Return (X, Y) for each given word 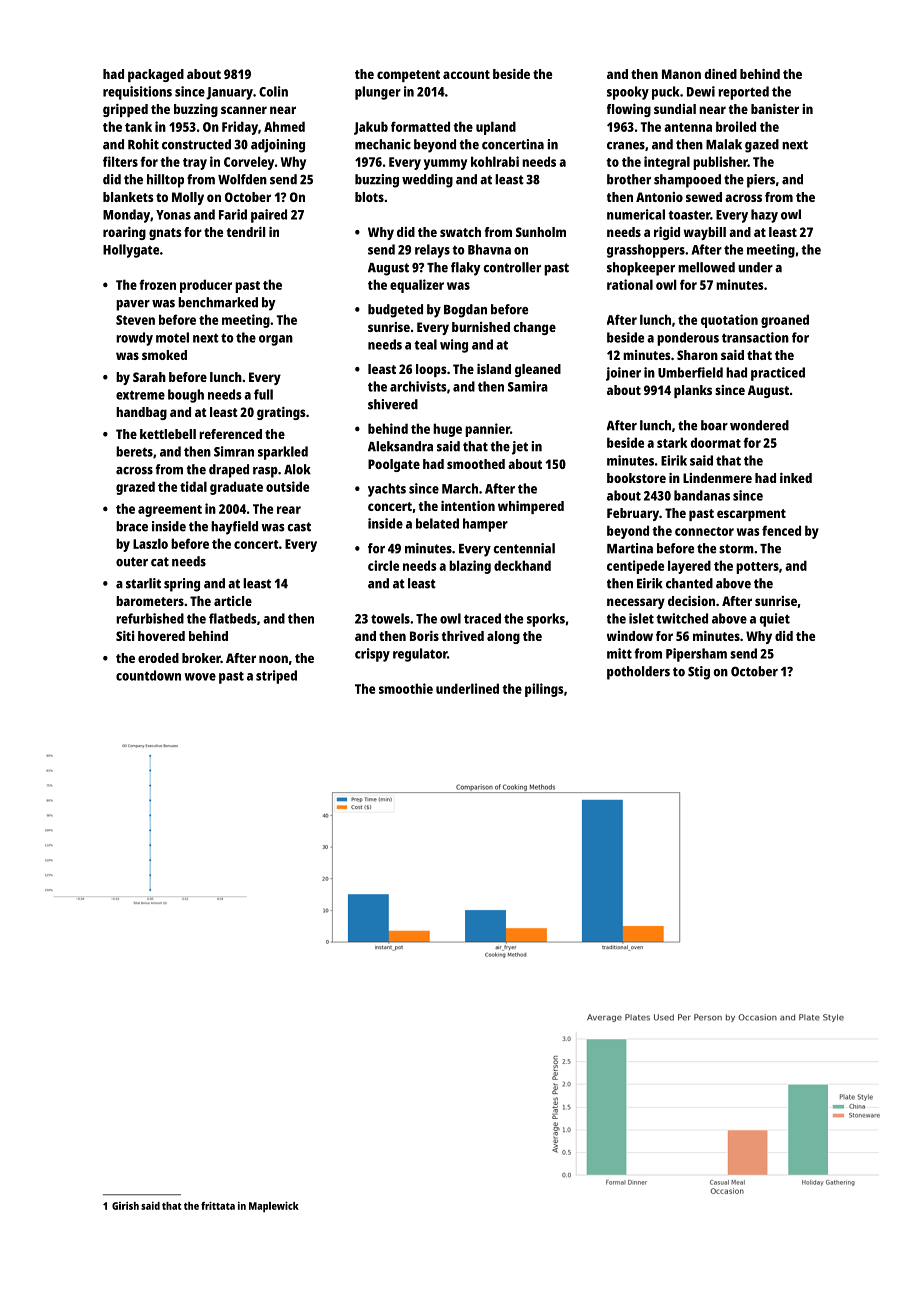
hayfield (234, 528)
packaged (156, 75)
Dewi (701, 91)
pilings (544, 690)
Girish (125, 1206)
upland (496, 128)
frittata (218, 1205)
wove (200, 677)
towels (390, 618)
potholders (638, 673)
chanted (689, 583)
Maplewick (274, 1207)
